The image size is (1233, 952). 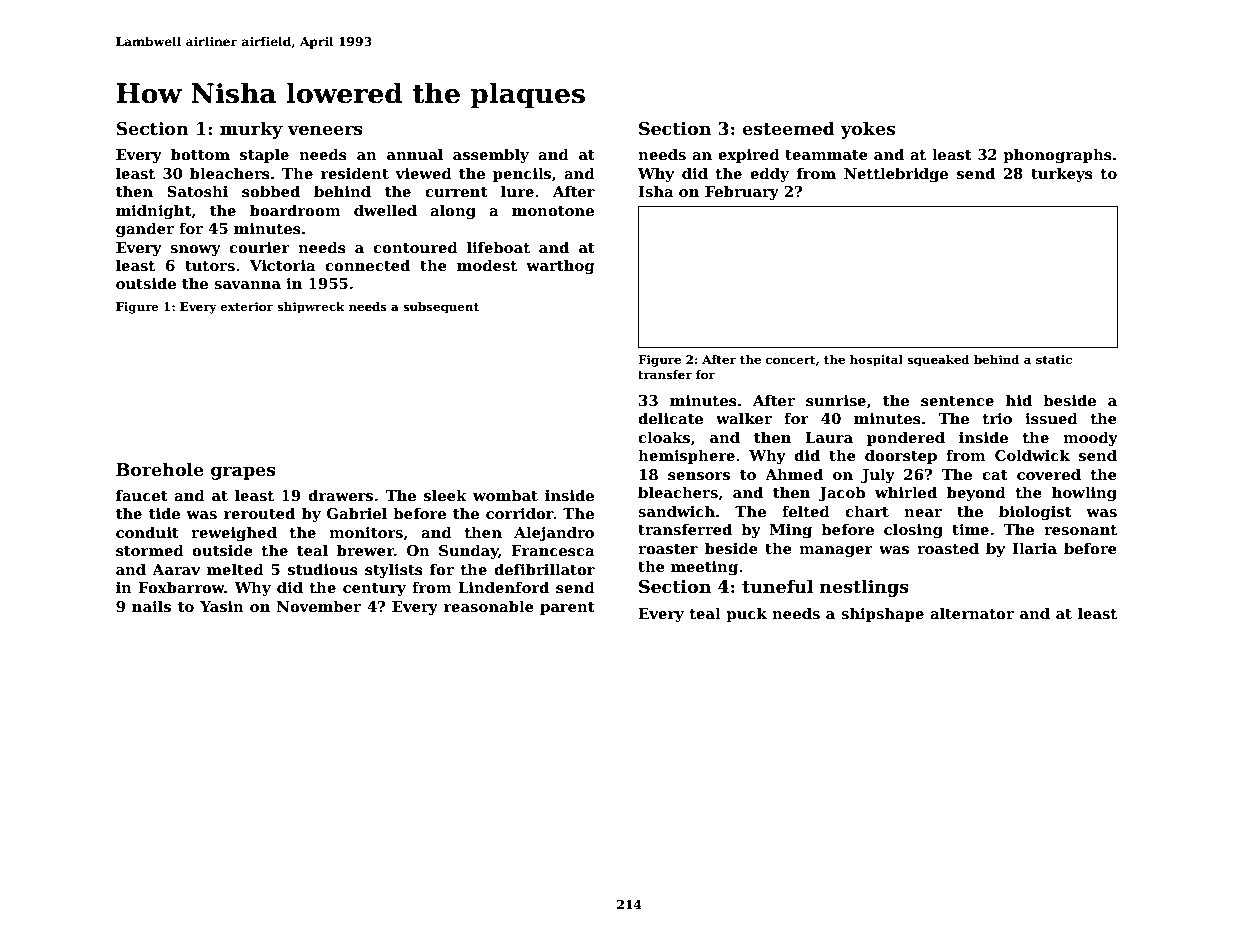 I want to click on hid, so click(x=1019, y=400).
